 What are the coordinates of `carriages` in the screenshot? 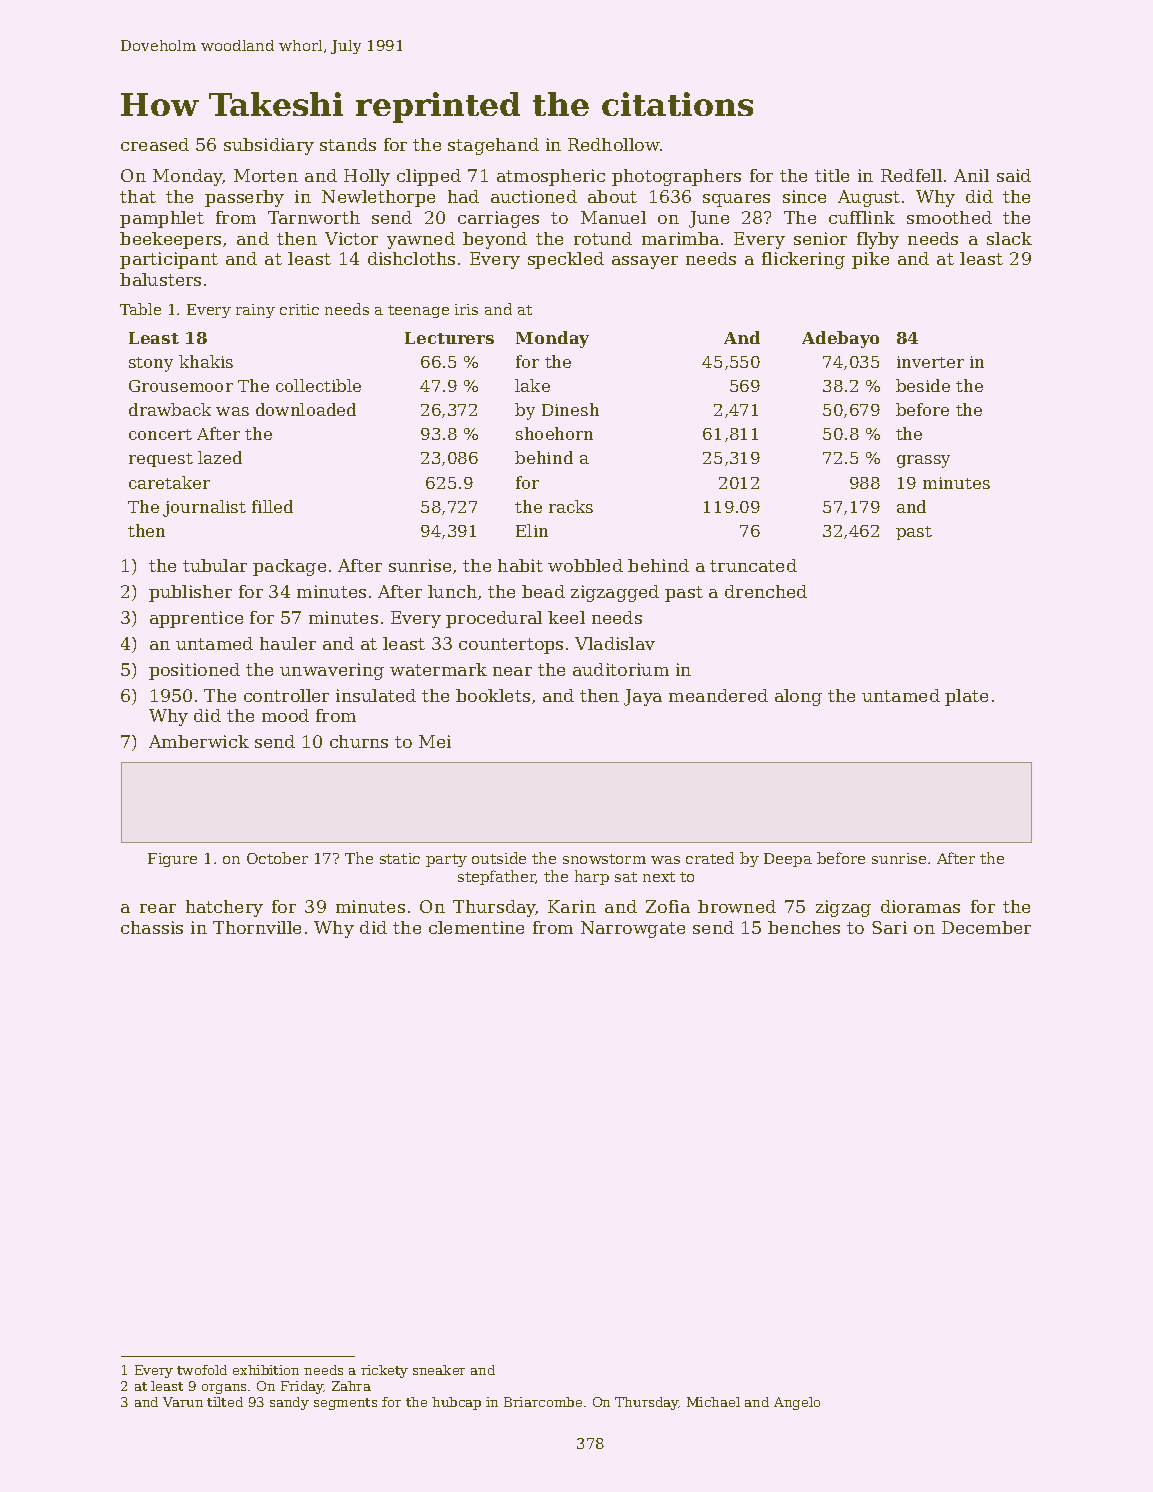 It's located at (498, 219).
